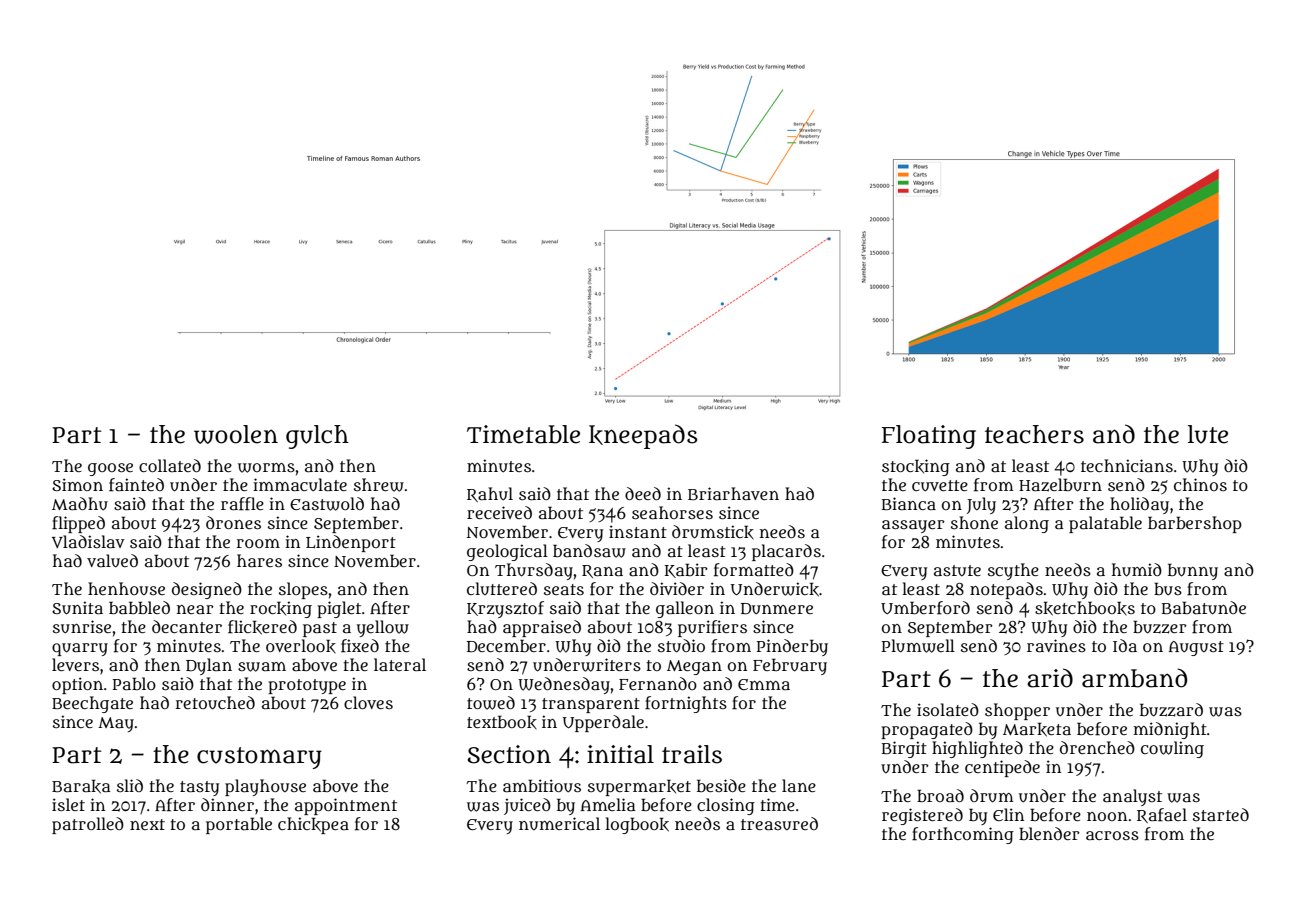 The image size is (1308, 924). What do you see at coordinates (351, 543) in the screenshot?
I see `Lindenport` at bounding box center [351, 543].
